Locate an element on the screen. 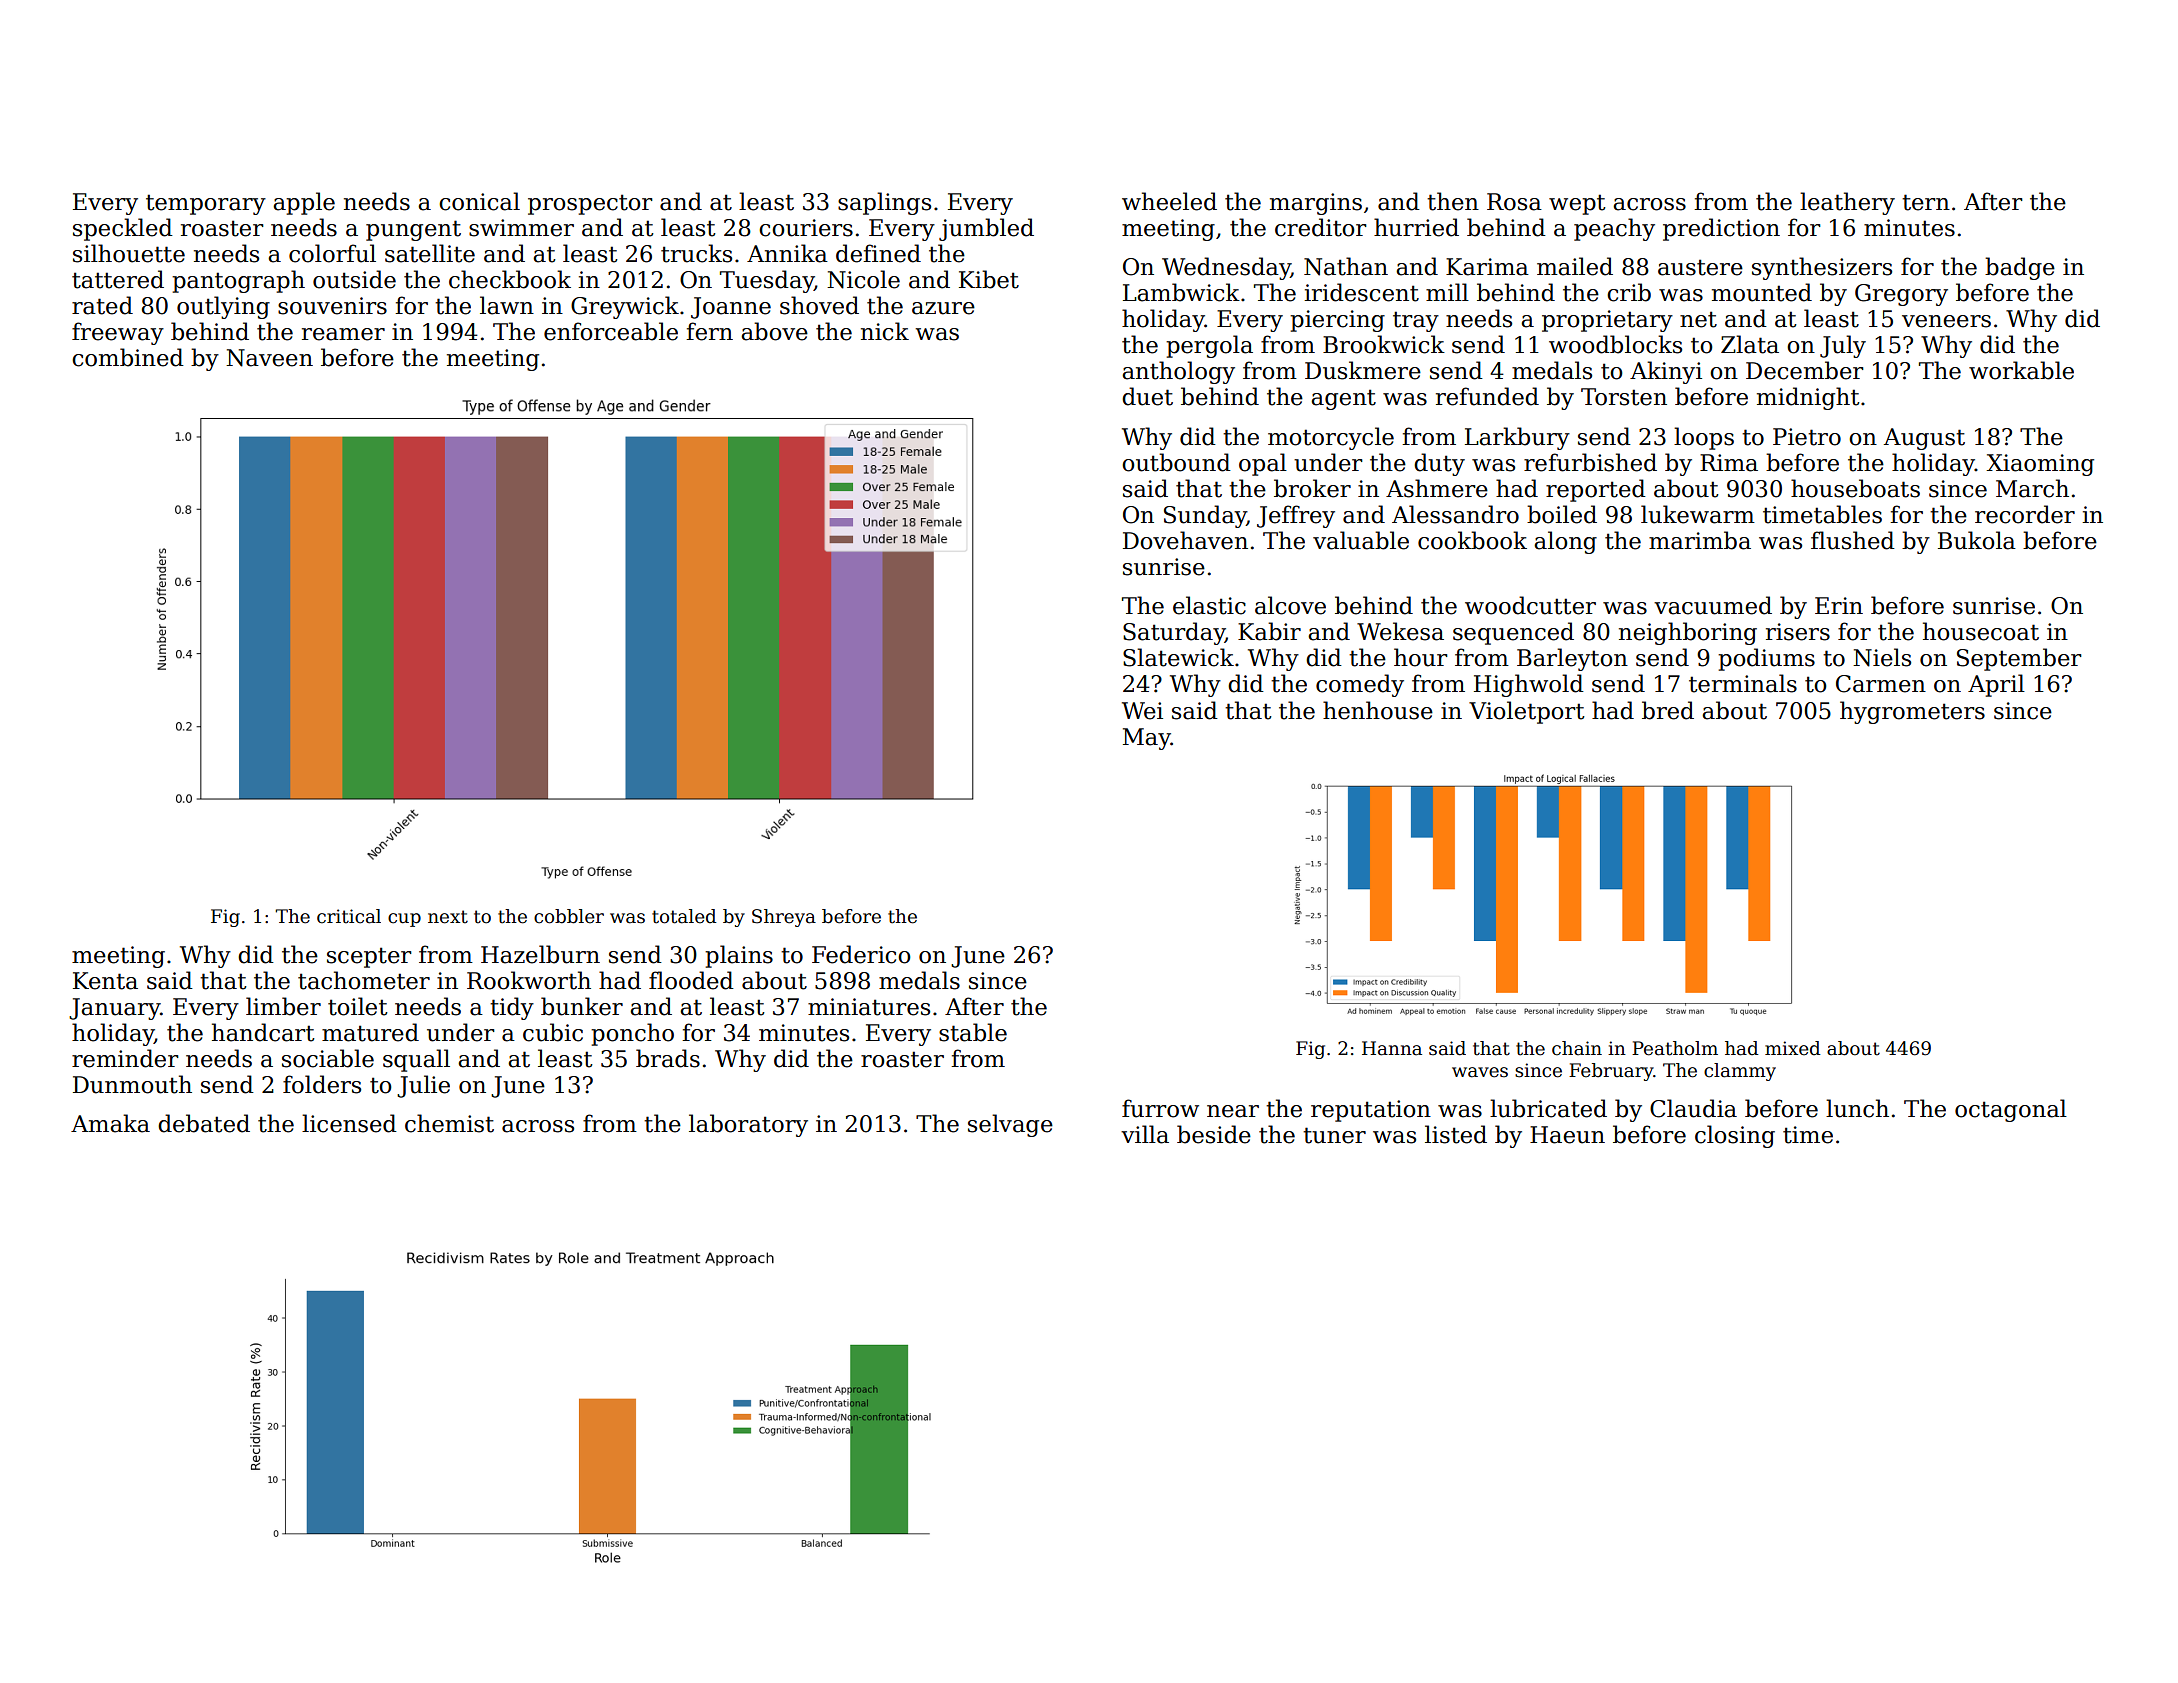 This screenshot has height=1683, width=2178. critical is located at coordinates (349, 916).
